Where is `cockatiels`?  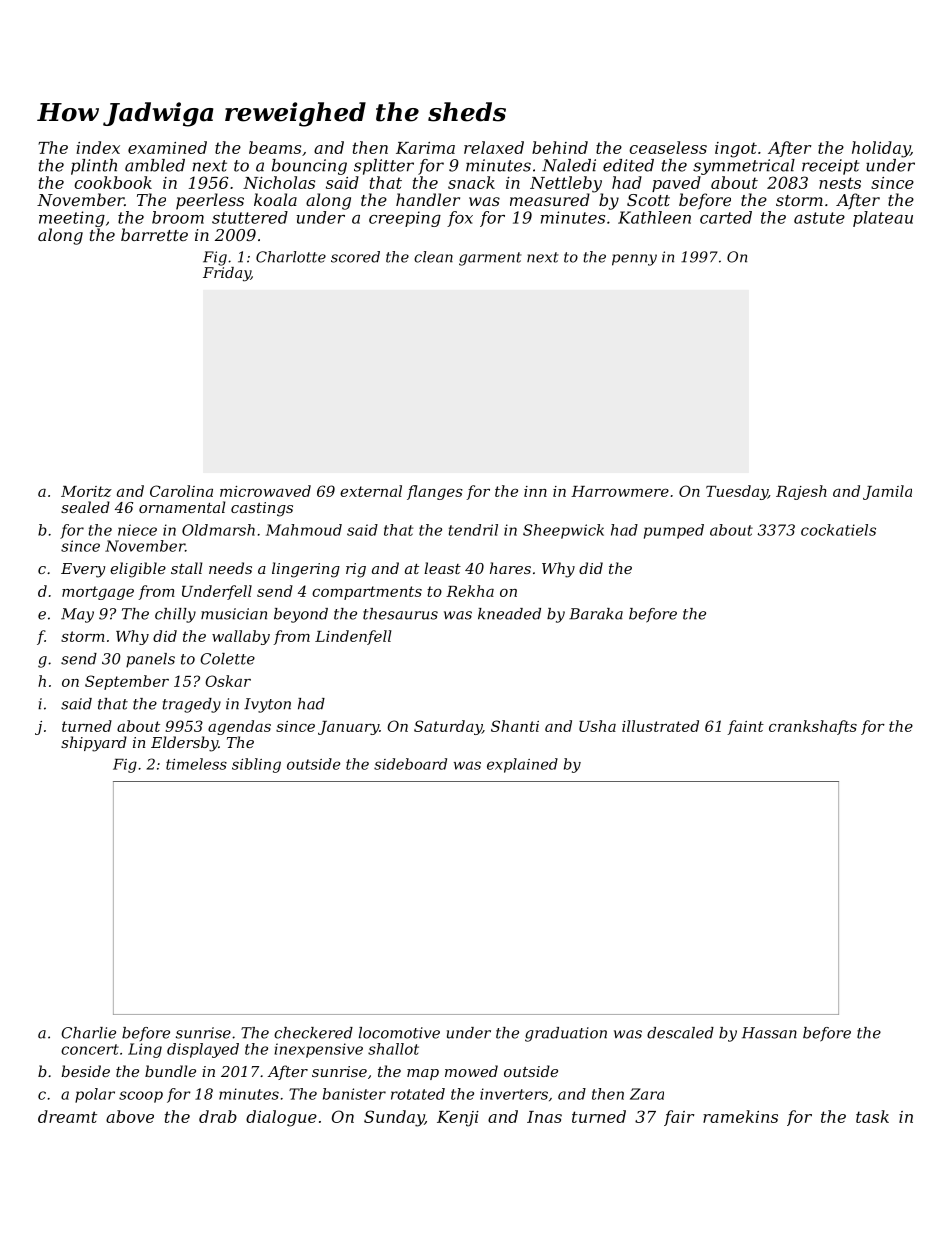 cockatiels is located at coordinates (838, 530).
